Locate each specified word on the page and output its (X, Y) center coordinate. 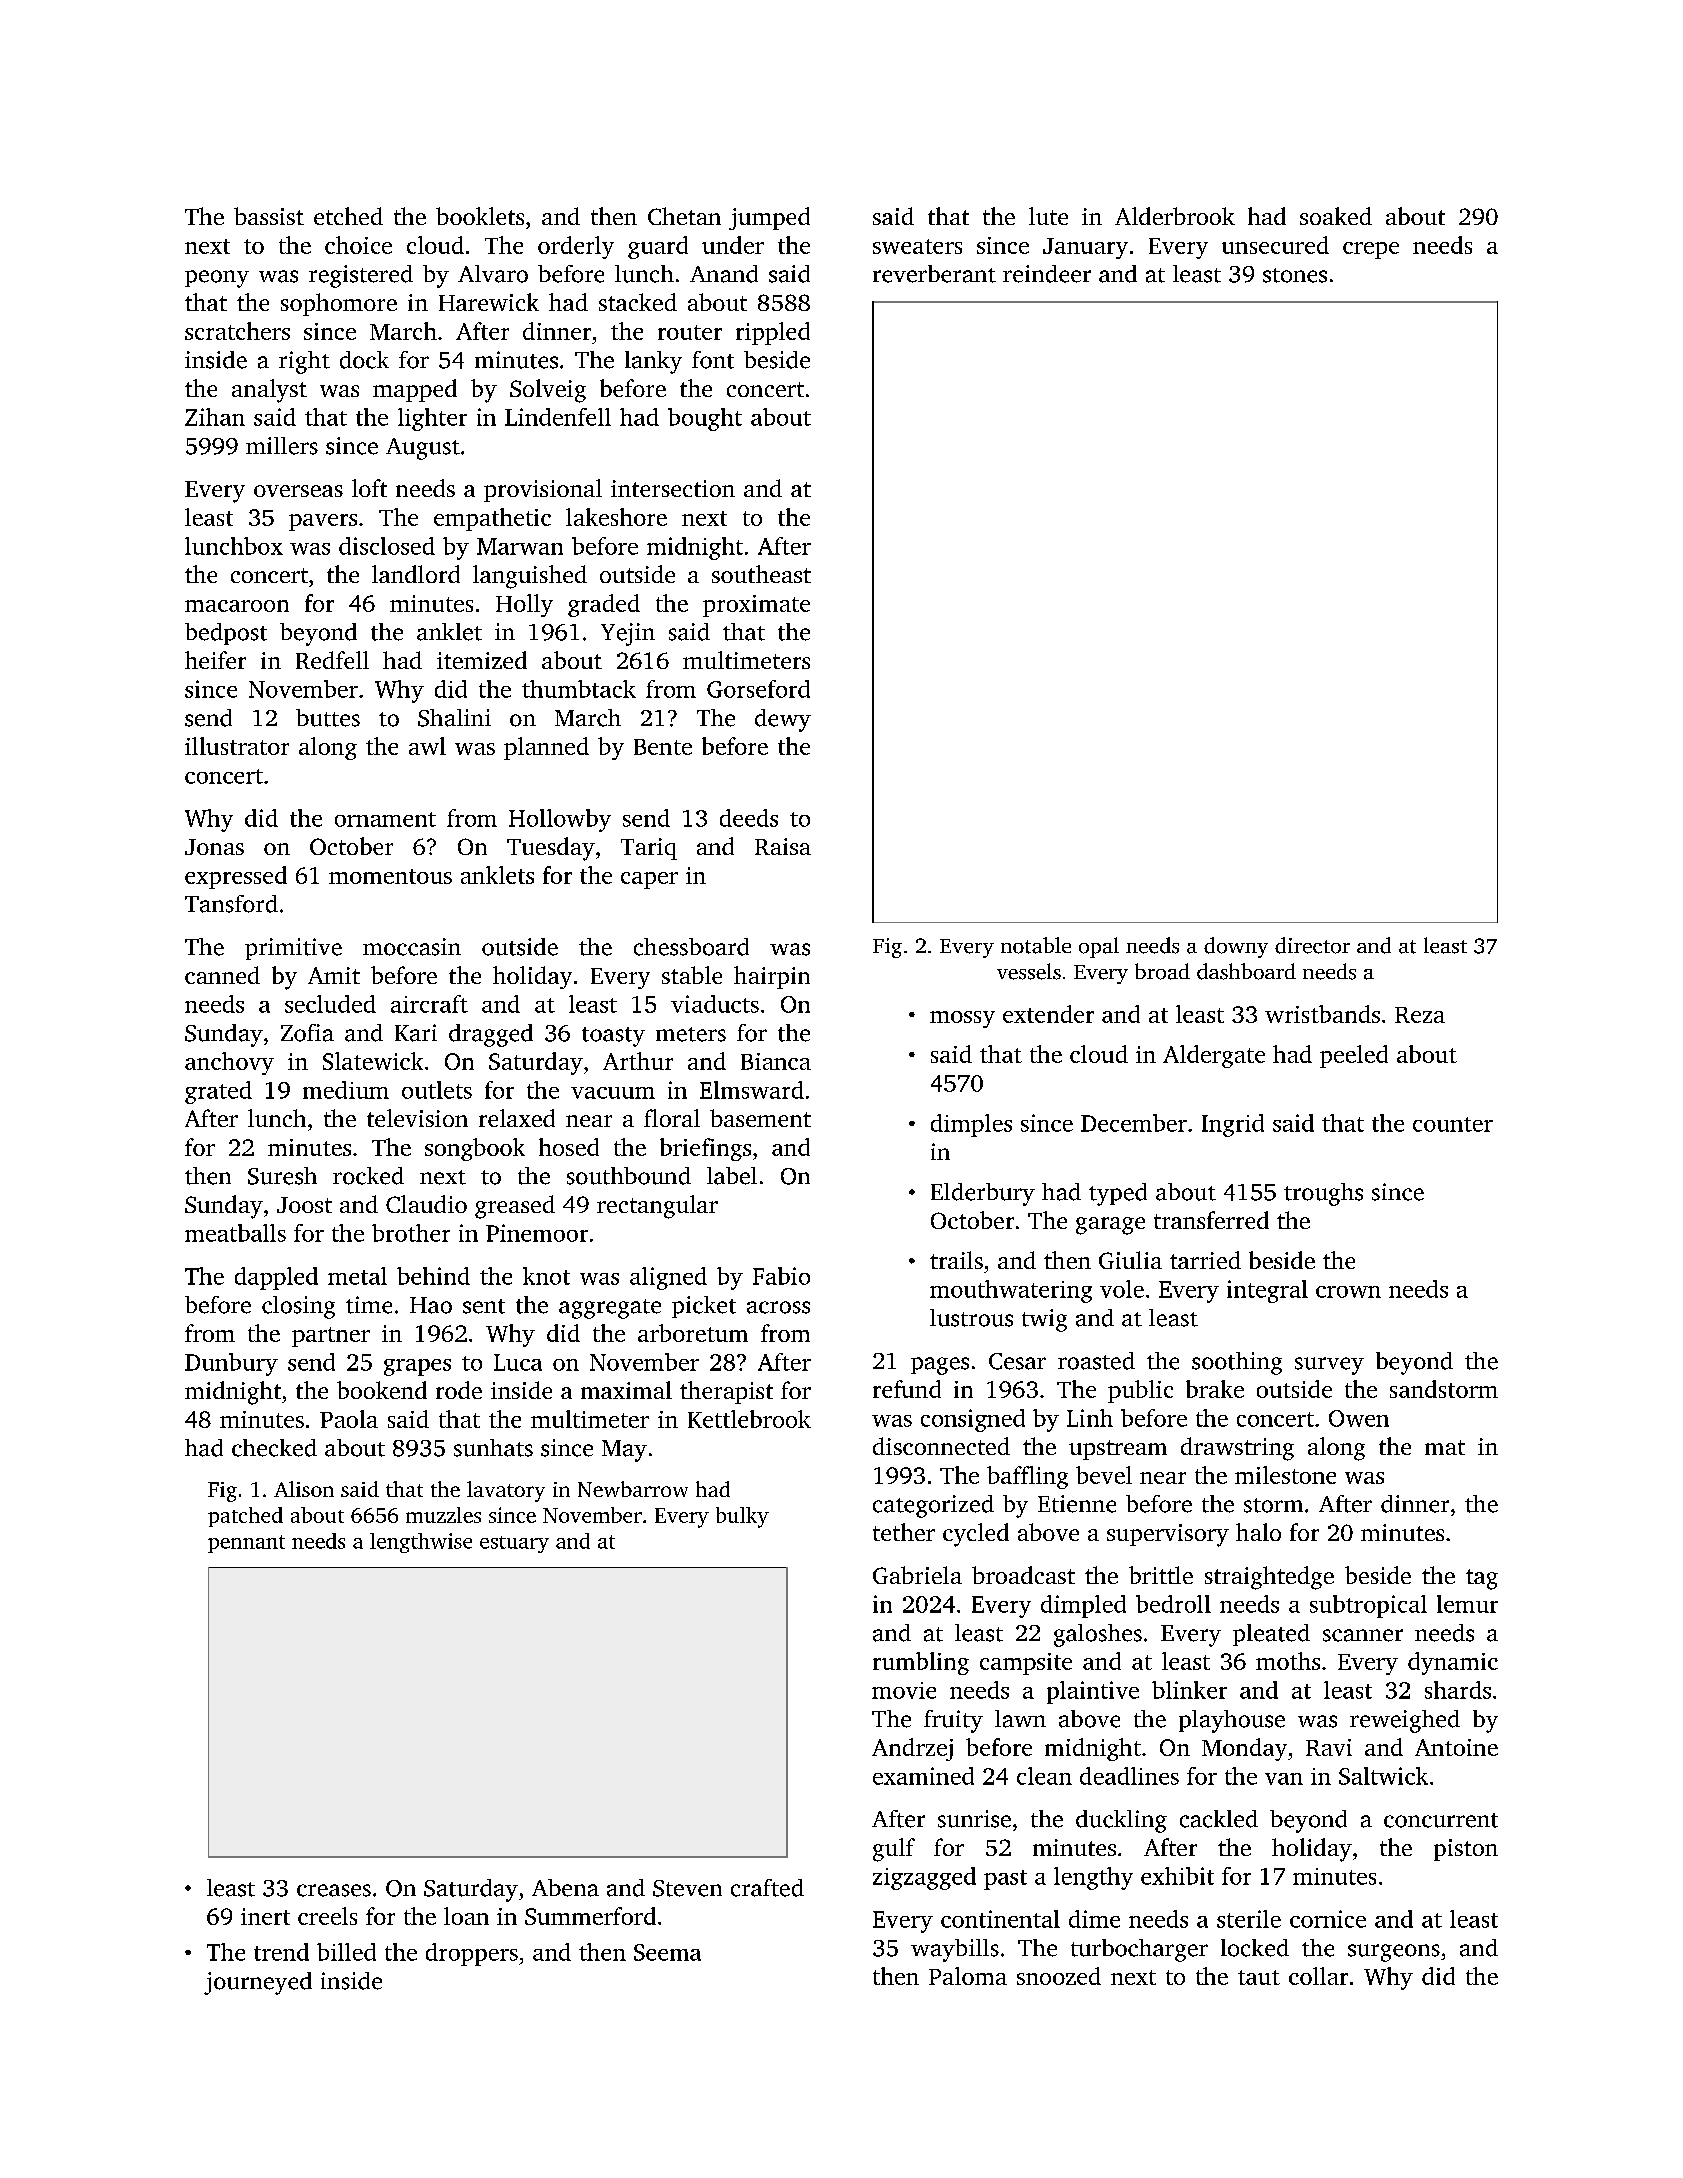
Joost (304, 1205)
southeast (761, 574)
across (778, 1307)
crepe (1371, 250)
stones (1295, 275)
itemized (482, 660)
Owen (1359, 1418)
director (1312, 945)
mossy (962, 1019)
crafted (767, 1888)
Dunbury (231, 1364)
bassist (269, 216)
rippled (773, 333)
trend (281, 1952)
